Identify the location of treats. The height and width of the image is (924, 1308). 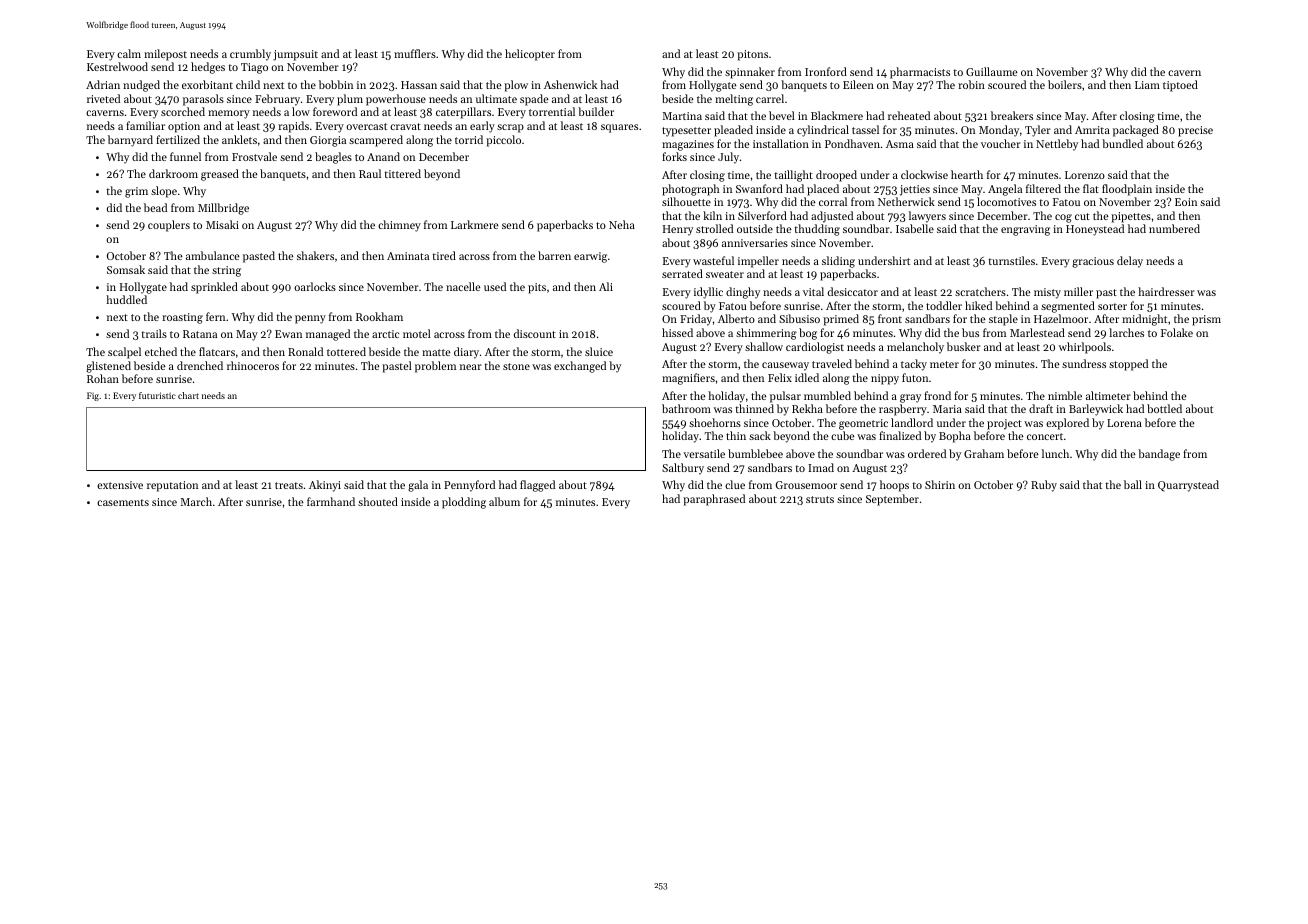
(289, 485).
